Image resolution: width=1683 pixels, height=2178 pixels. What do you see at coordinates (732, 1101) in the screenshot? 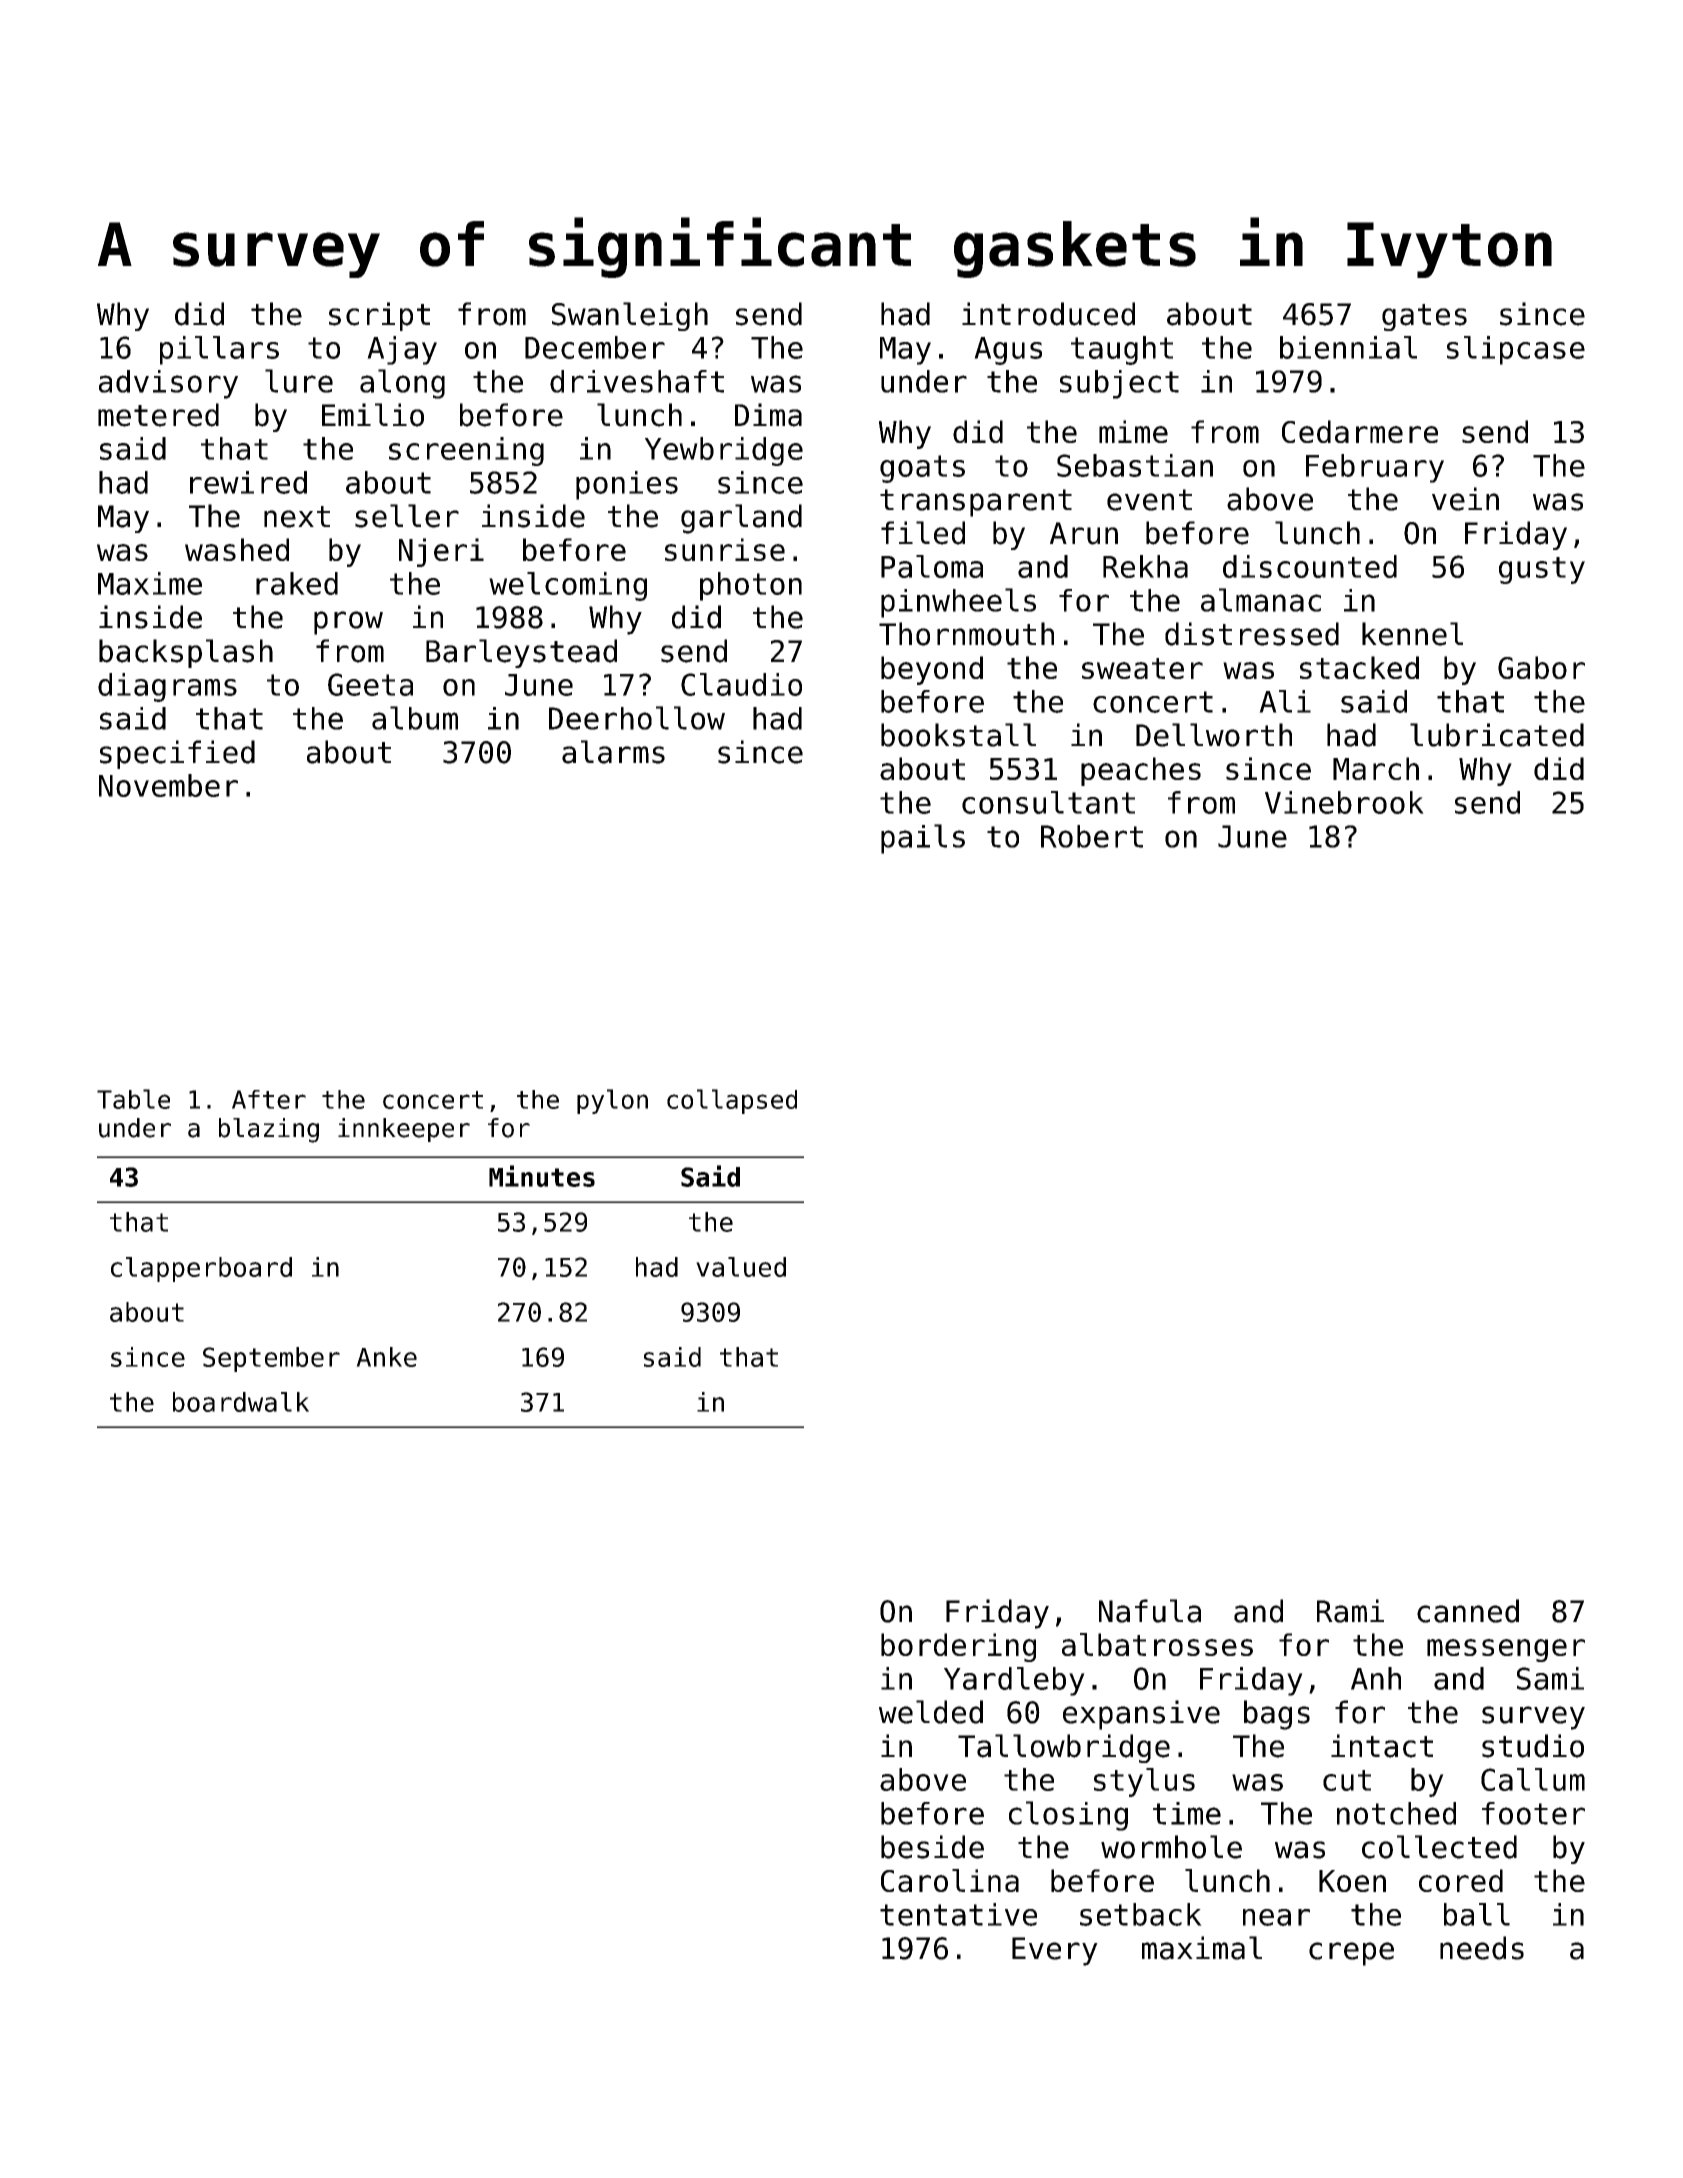
I see `collapsed` at bounding box center [732, 1101].
